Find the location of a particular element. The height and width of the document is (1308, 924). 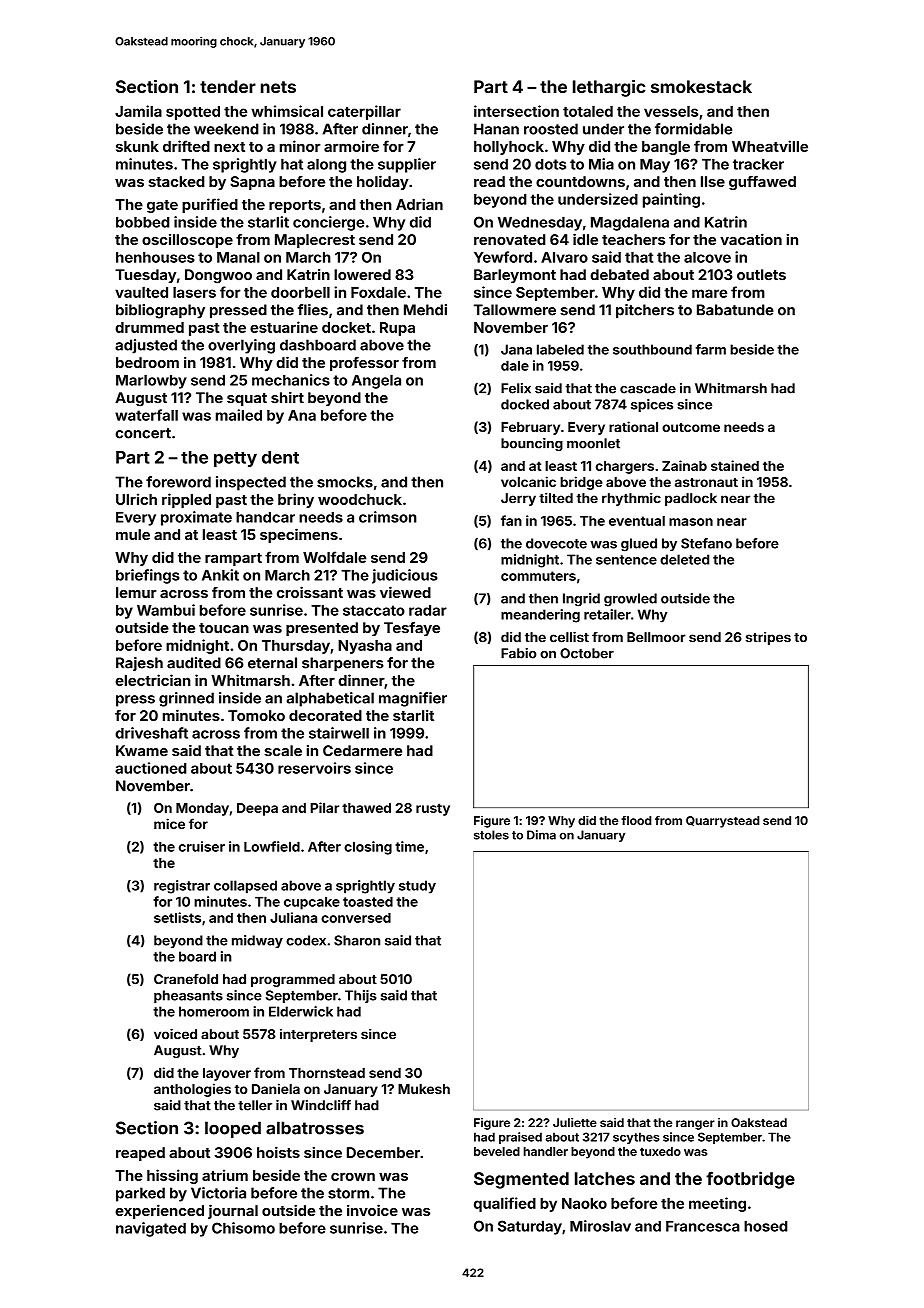

oscilloscope is located at coordinates (187, 241).
